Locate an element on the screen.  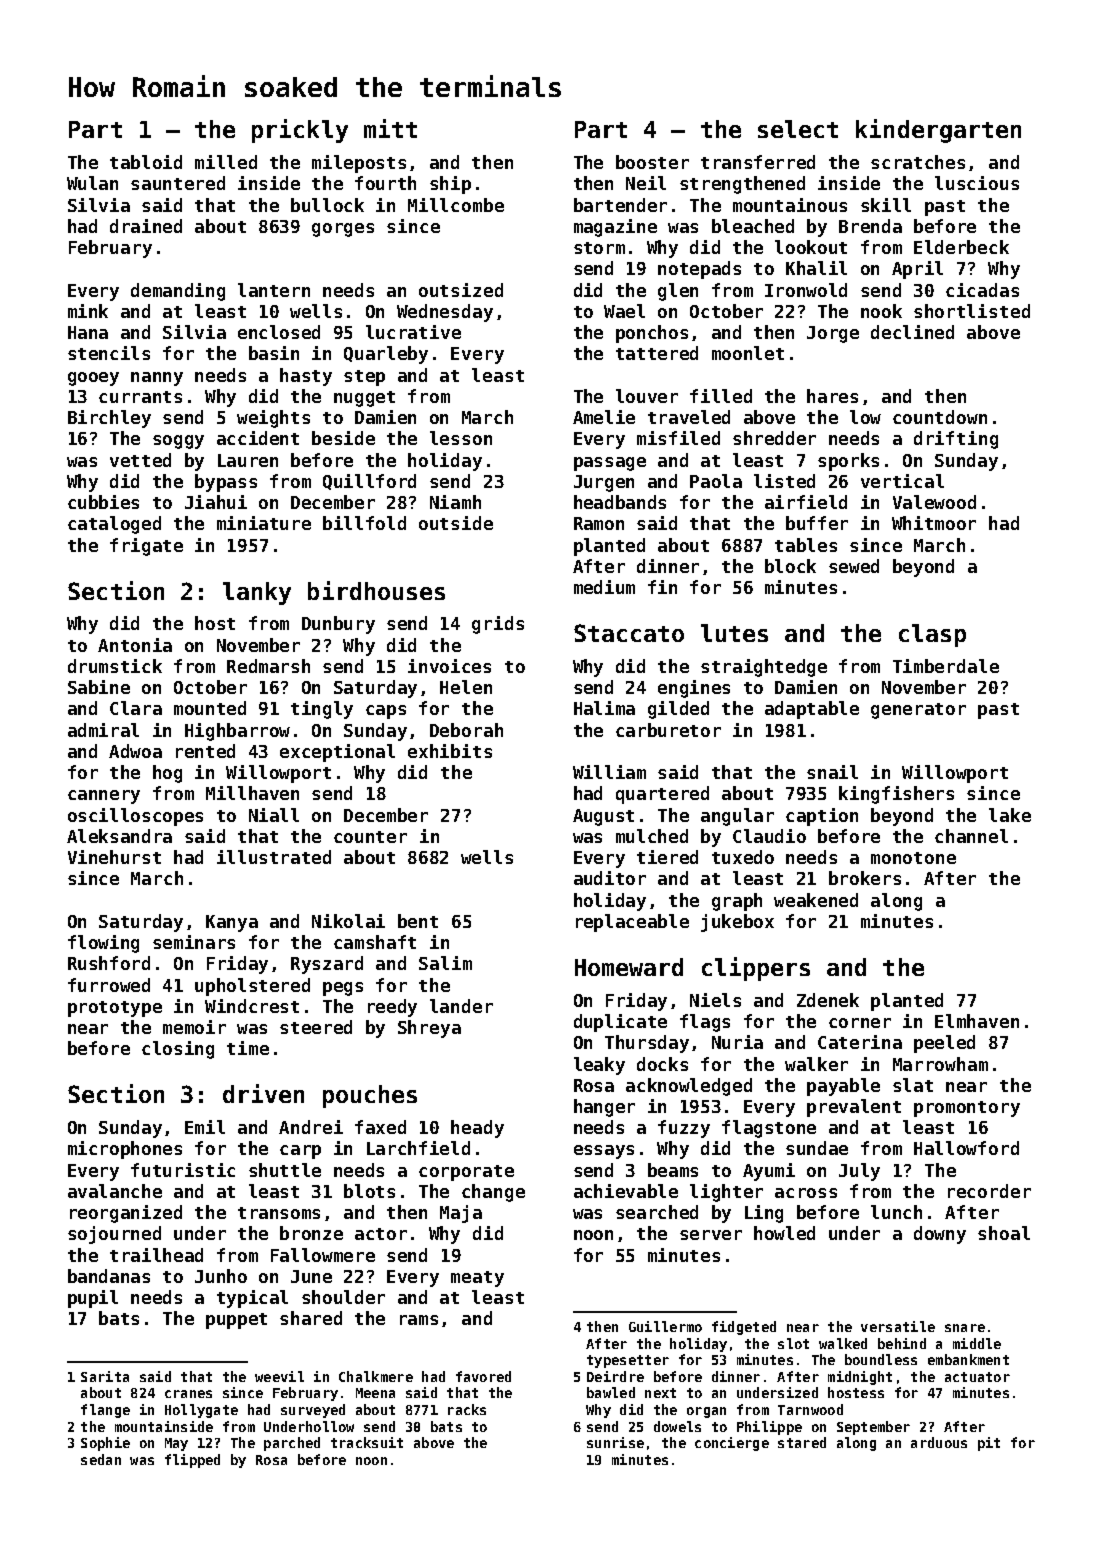
parched is located at coordinates (292, 1444).
